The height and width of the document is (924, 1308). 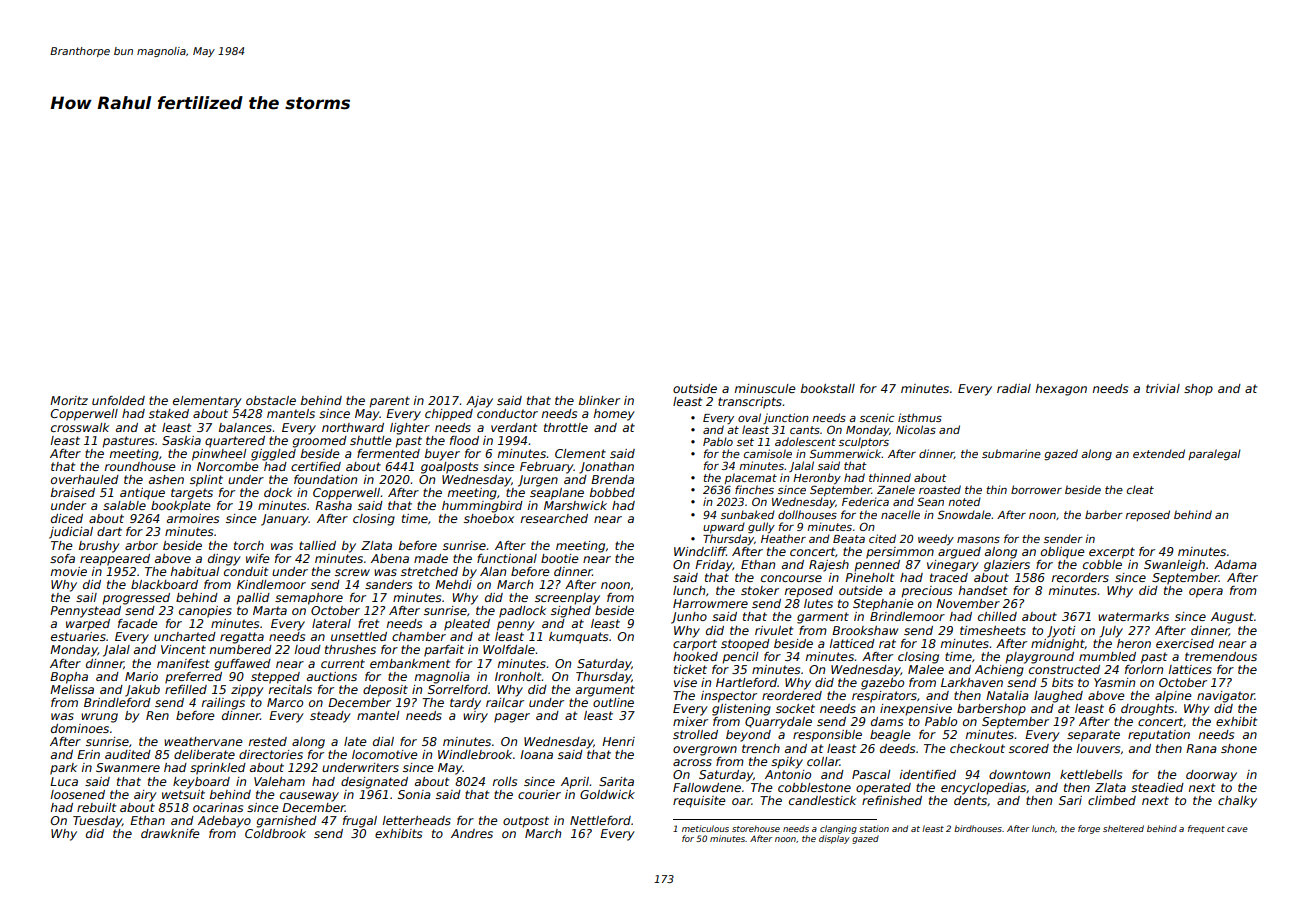 I want to click on blackboard, so click(x=164, y=584).
